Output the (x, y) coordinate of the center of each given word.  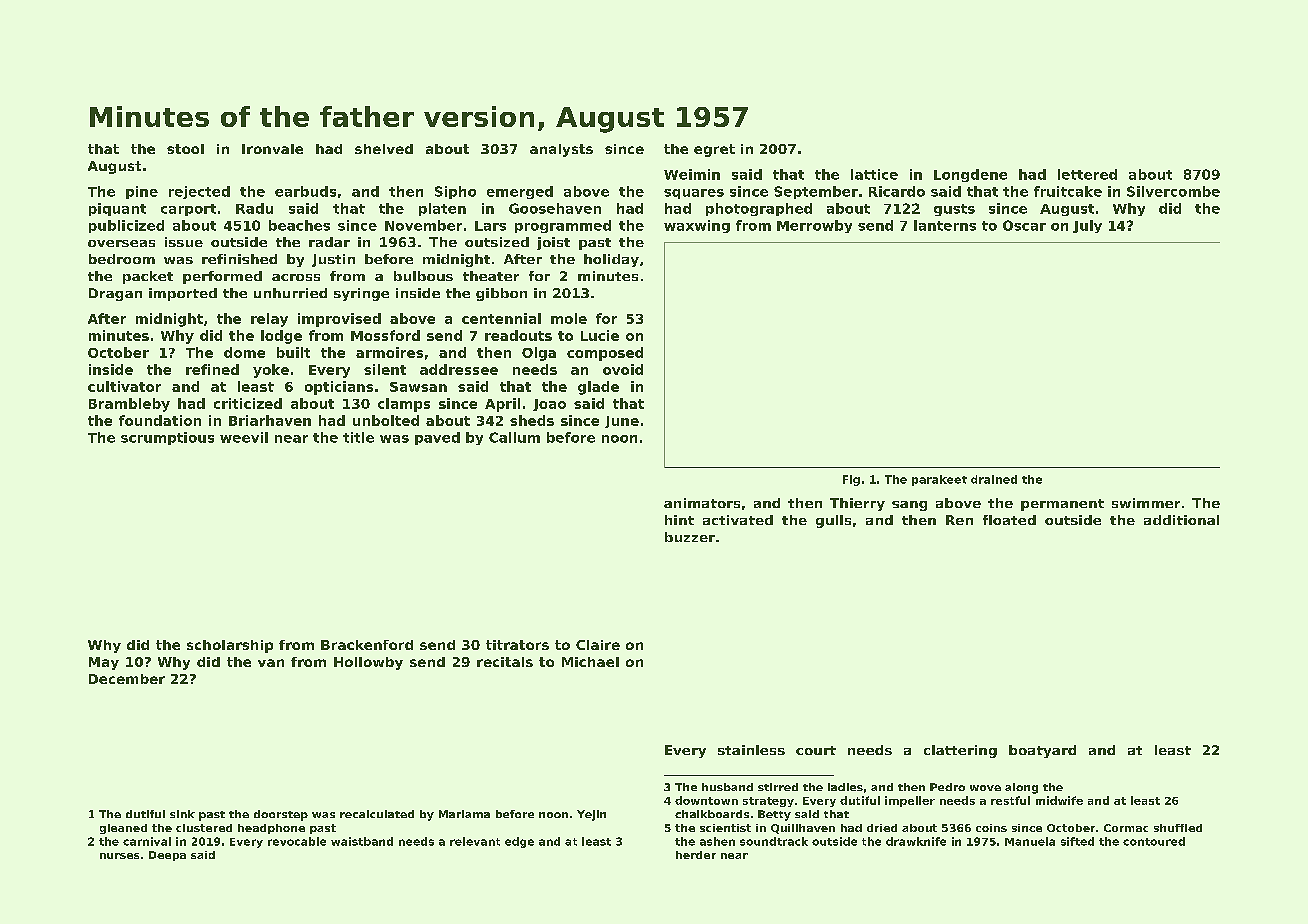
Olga (539, 354)
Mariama (464, 814)
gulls (833, 521)
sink (182, 814)
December (127, 679)
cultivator (124, 386)
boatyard (1042, 751)
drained (994, 479)
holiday (611, 260)
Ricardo (897, 191)
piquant (117, 209)
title (358, 437)
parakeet (939, 480)
